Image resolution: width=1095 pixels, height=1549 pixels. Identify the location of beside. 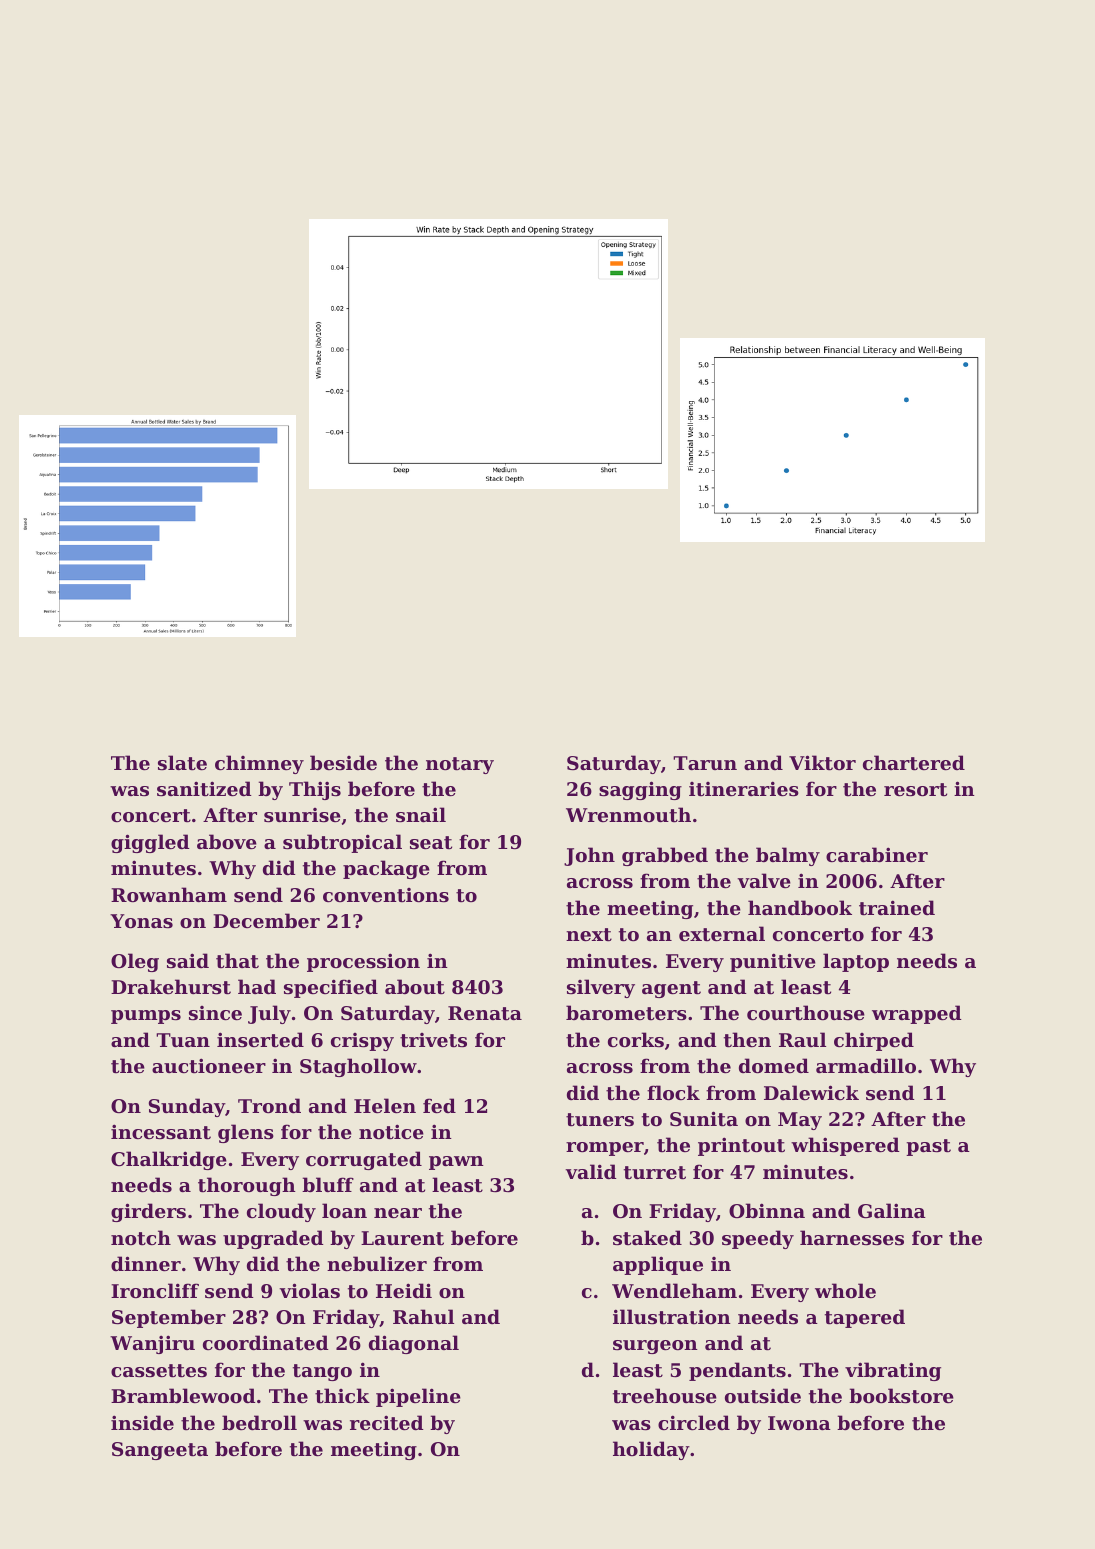
(343, 763).
